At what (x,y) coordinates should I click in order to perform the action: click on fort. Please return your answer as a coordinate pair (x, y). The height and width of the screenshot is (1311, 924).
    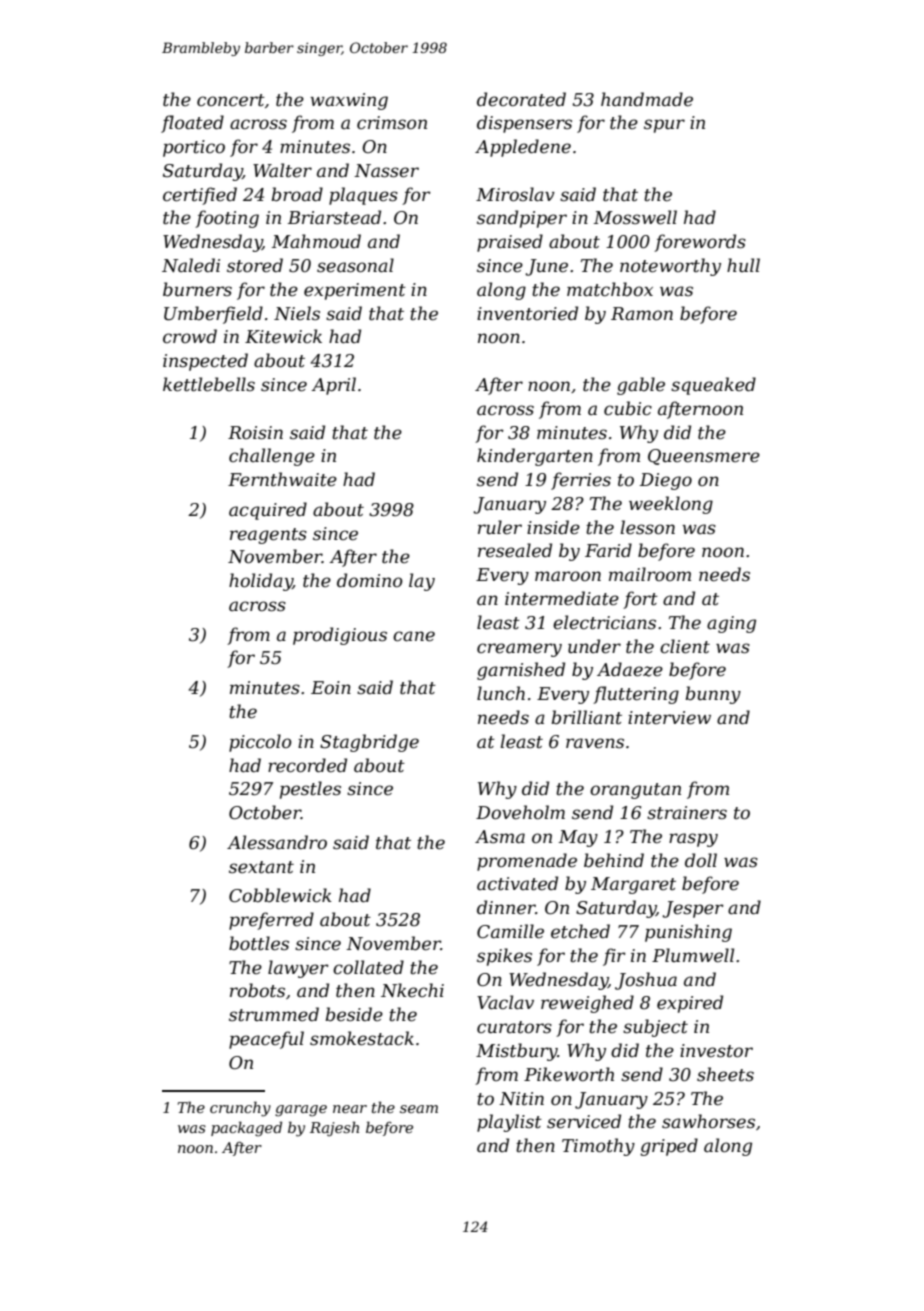
    Looking at the image, I should click on (640, 600).
